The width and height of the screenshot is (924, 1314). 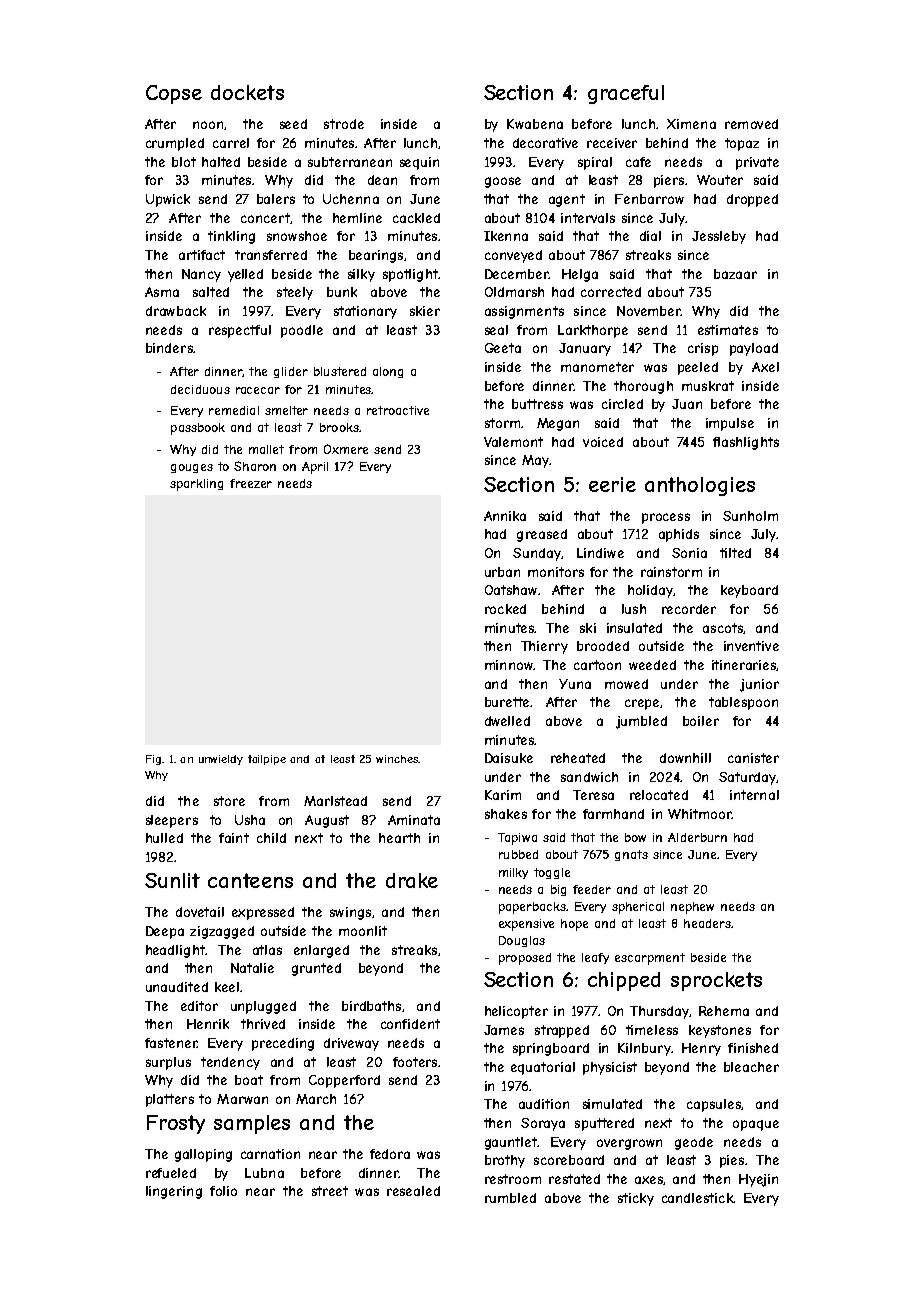 I want to click on thorough, so click(x=643, y=387).
